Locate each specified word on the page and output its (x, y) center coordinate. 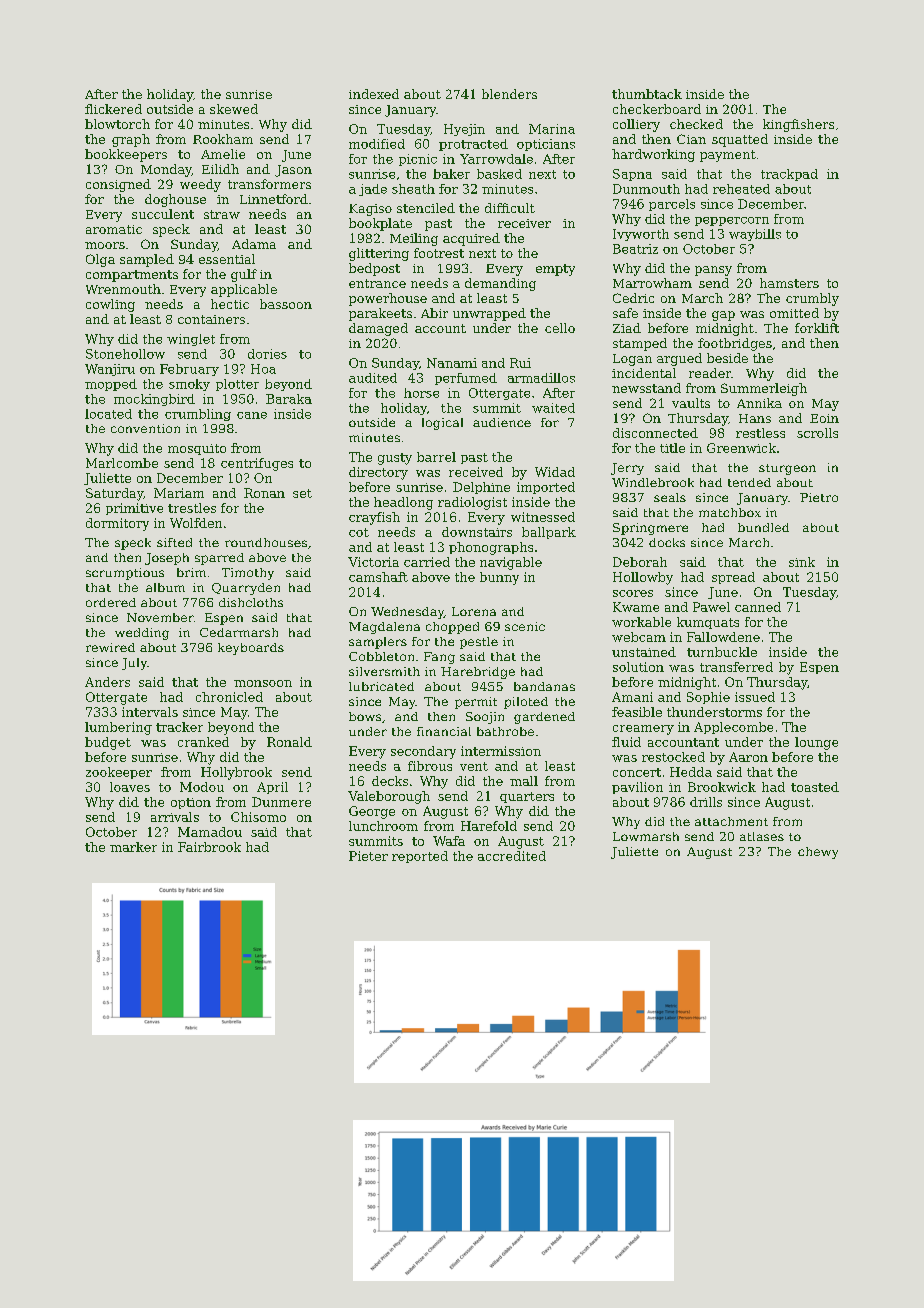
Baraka (289, 399)
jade (373, 190)
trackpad (789, 175)
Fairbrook (209, 847)
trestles (192, 508)
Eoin (824, 418)
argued (679, 359)
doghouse (175, 200)
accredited (512, 856)
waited (553, 408)
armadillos (541, 378)
